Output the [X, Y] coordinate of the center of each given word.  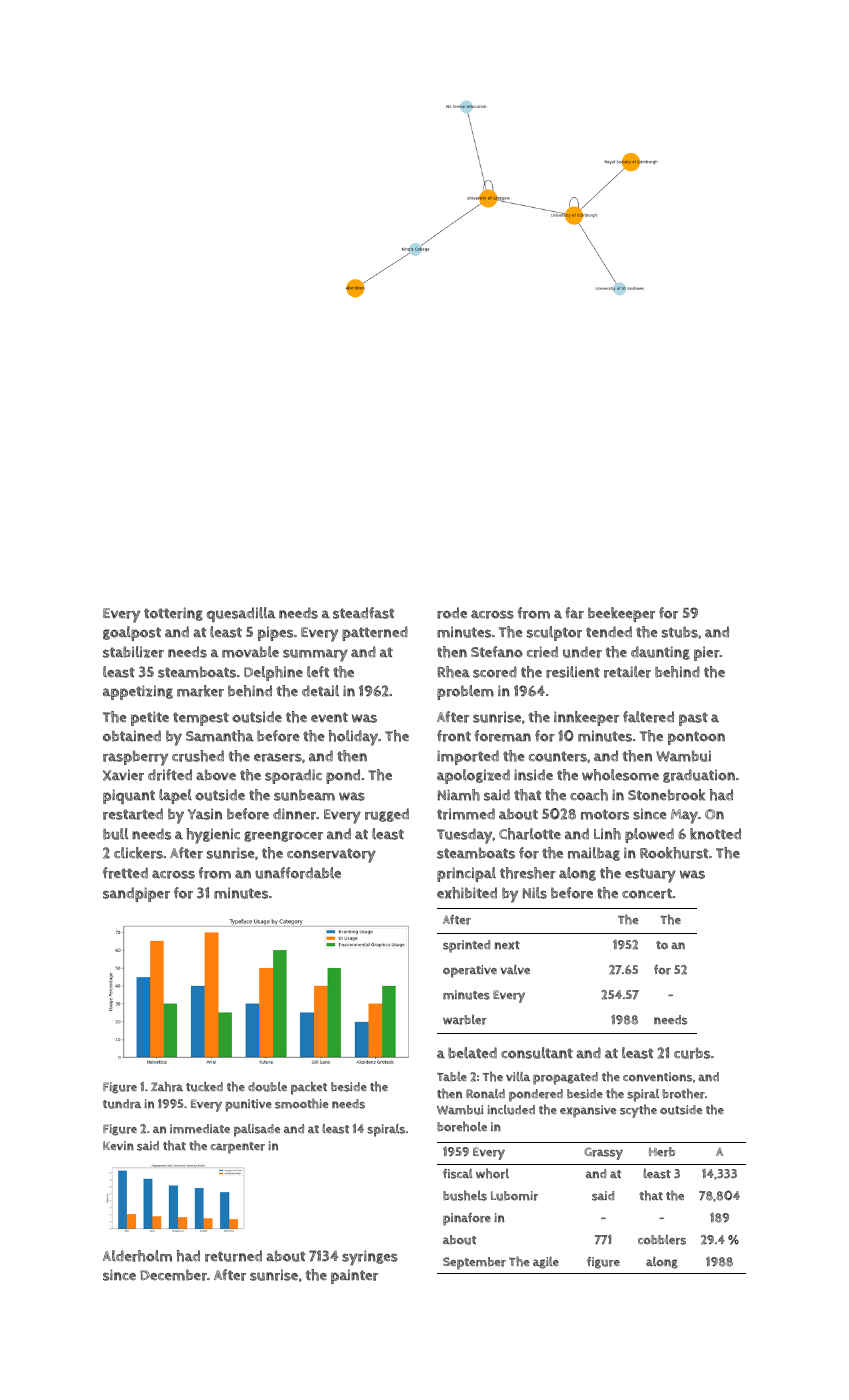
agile [546, 1262]
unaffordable [298, 873]
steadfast [363, 613]
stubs [680, 632]
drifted [170, 775]
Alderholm [137, 1256]
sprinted [466, 946]
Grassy [603, 1153]
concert [647, 893]
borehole [462, 1126]
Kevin [118, 1145]
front [454, 736]
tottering [173, 614]
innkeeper [586, 718]
